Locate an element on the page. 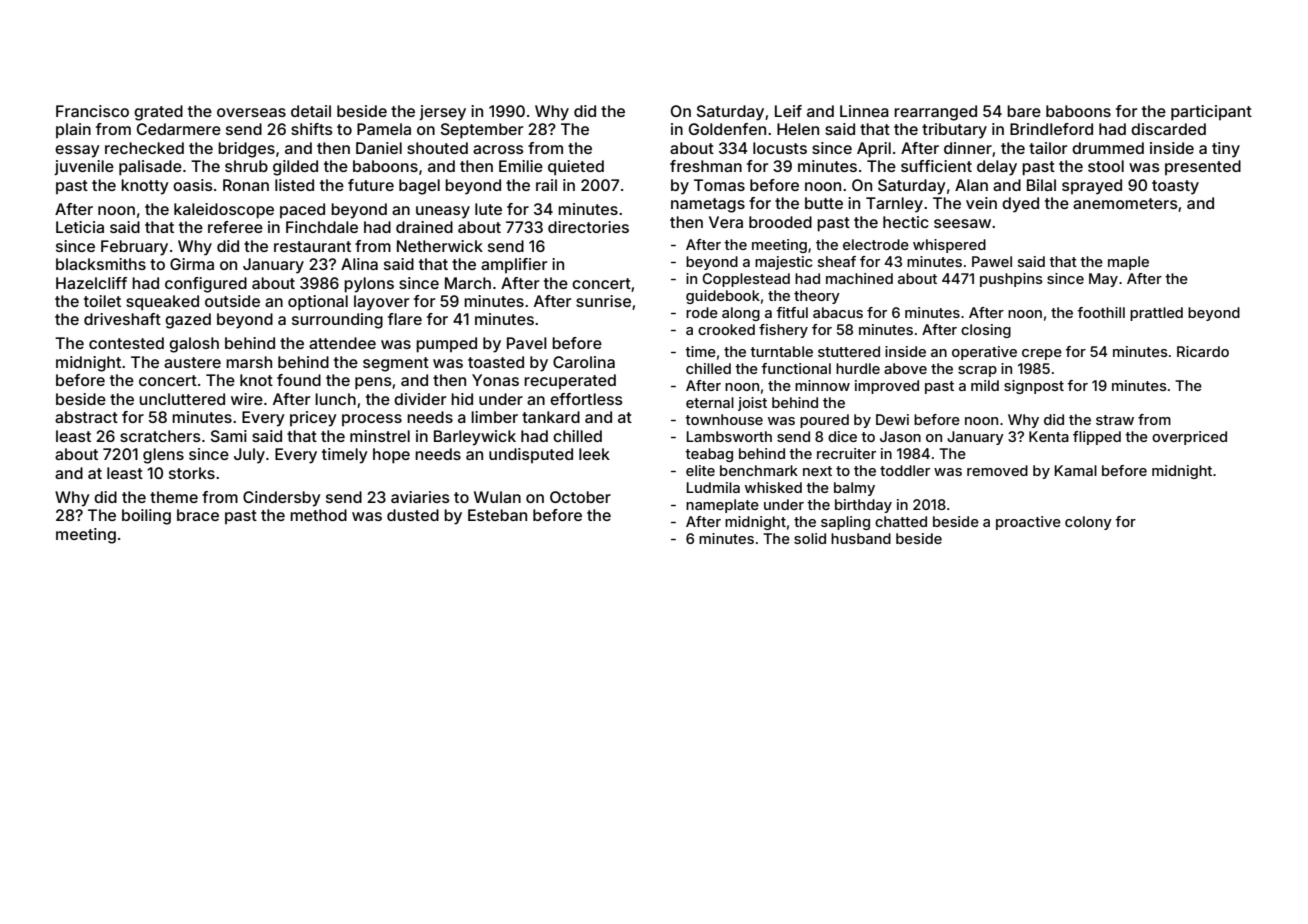 This document has width=1308, height=924. tankard is located at coordinates (551, 417).
